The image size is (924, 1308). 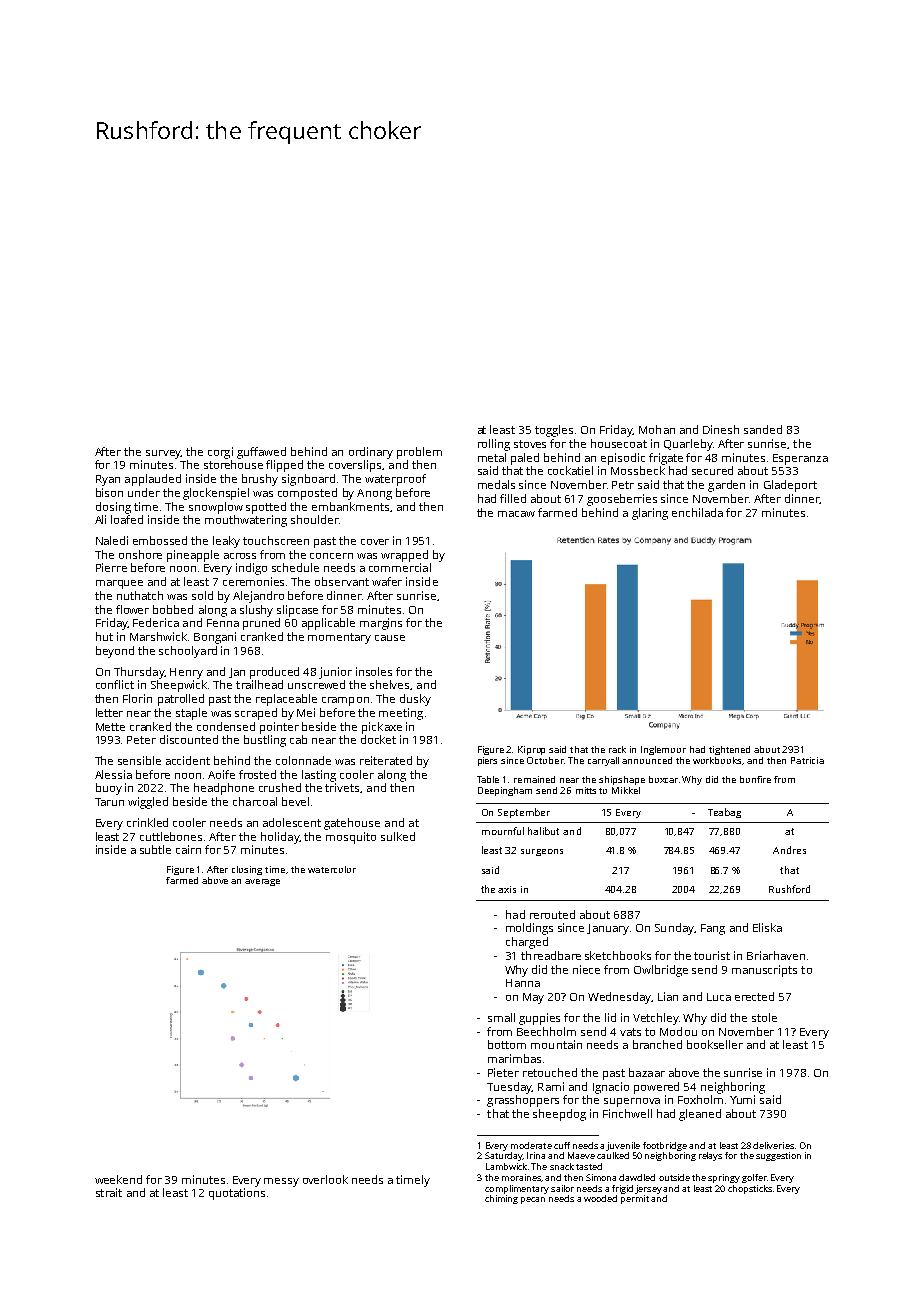 What do you see at coordinates (488, 779) in the screenshot?
I see `Table` at bounding box center [488, 779].
